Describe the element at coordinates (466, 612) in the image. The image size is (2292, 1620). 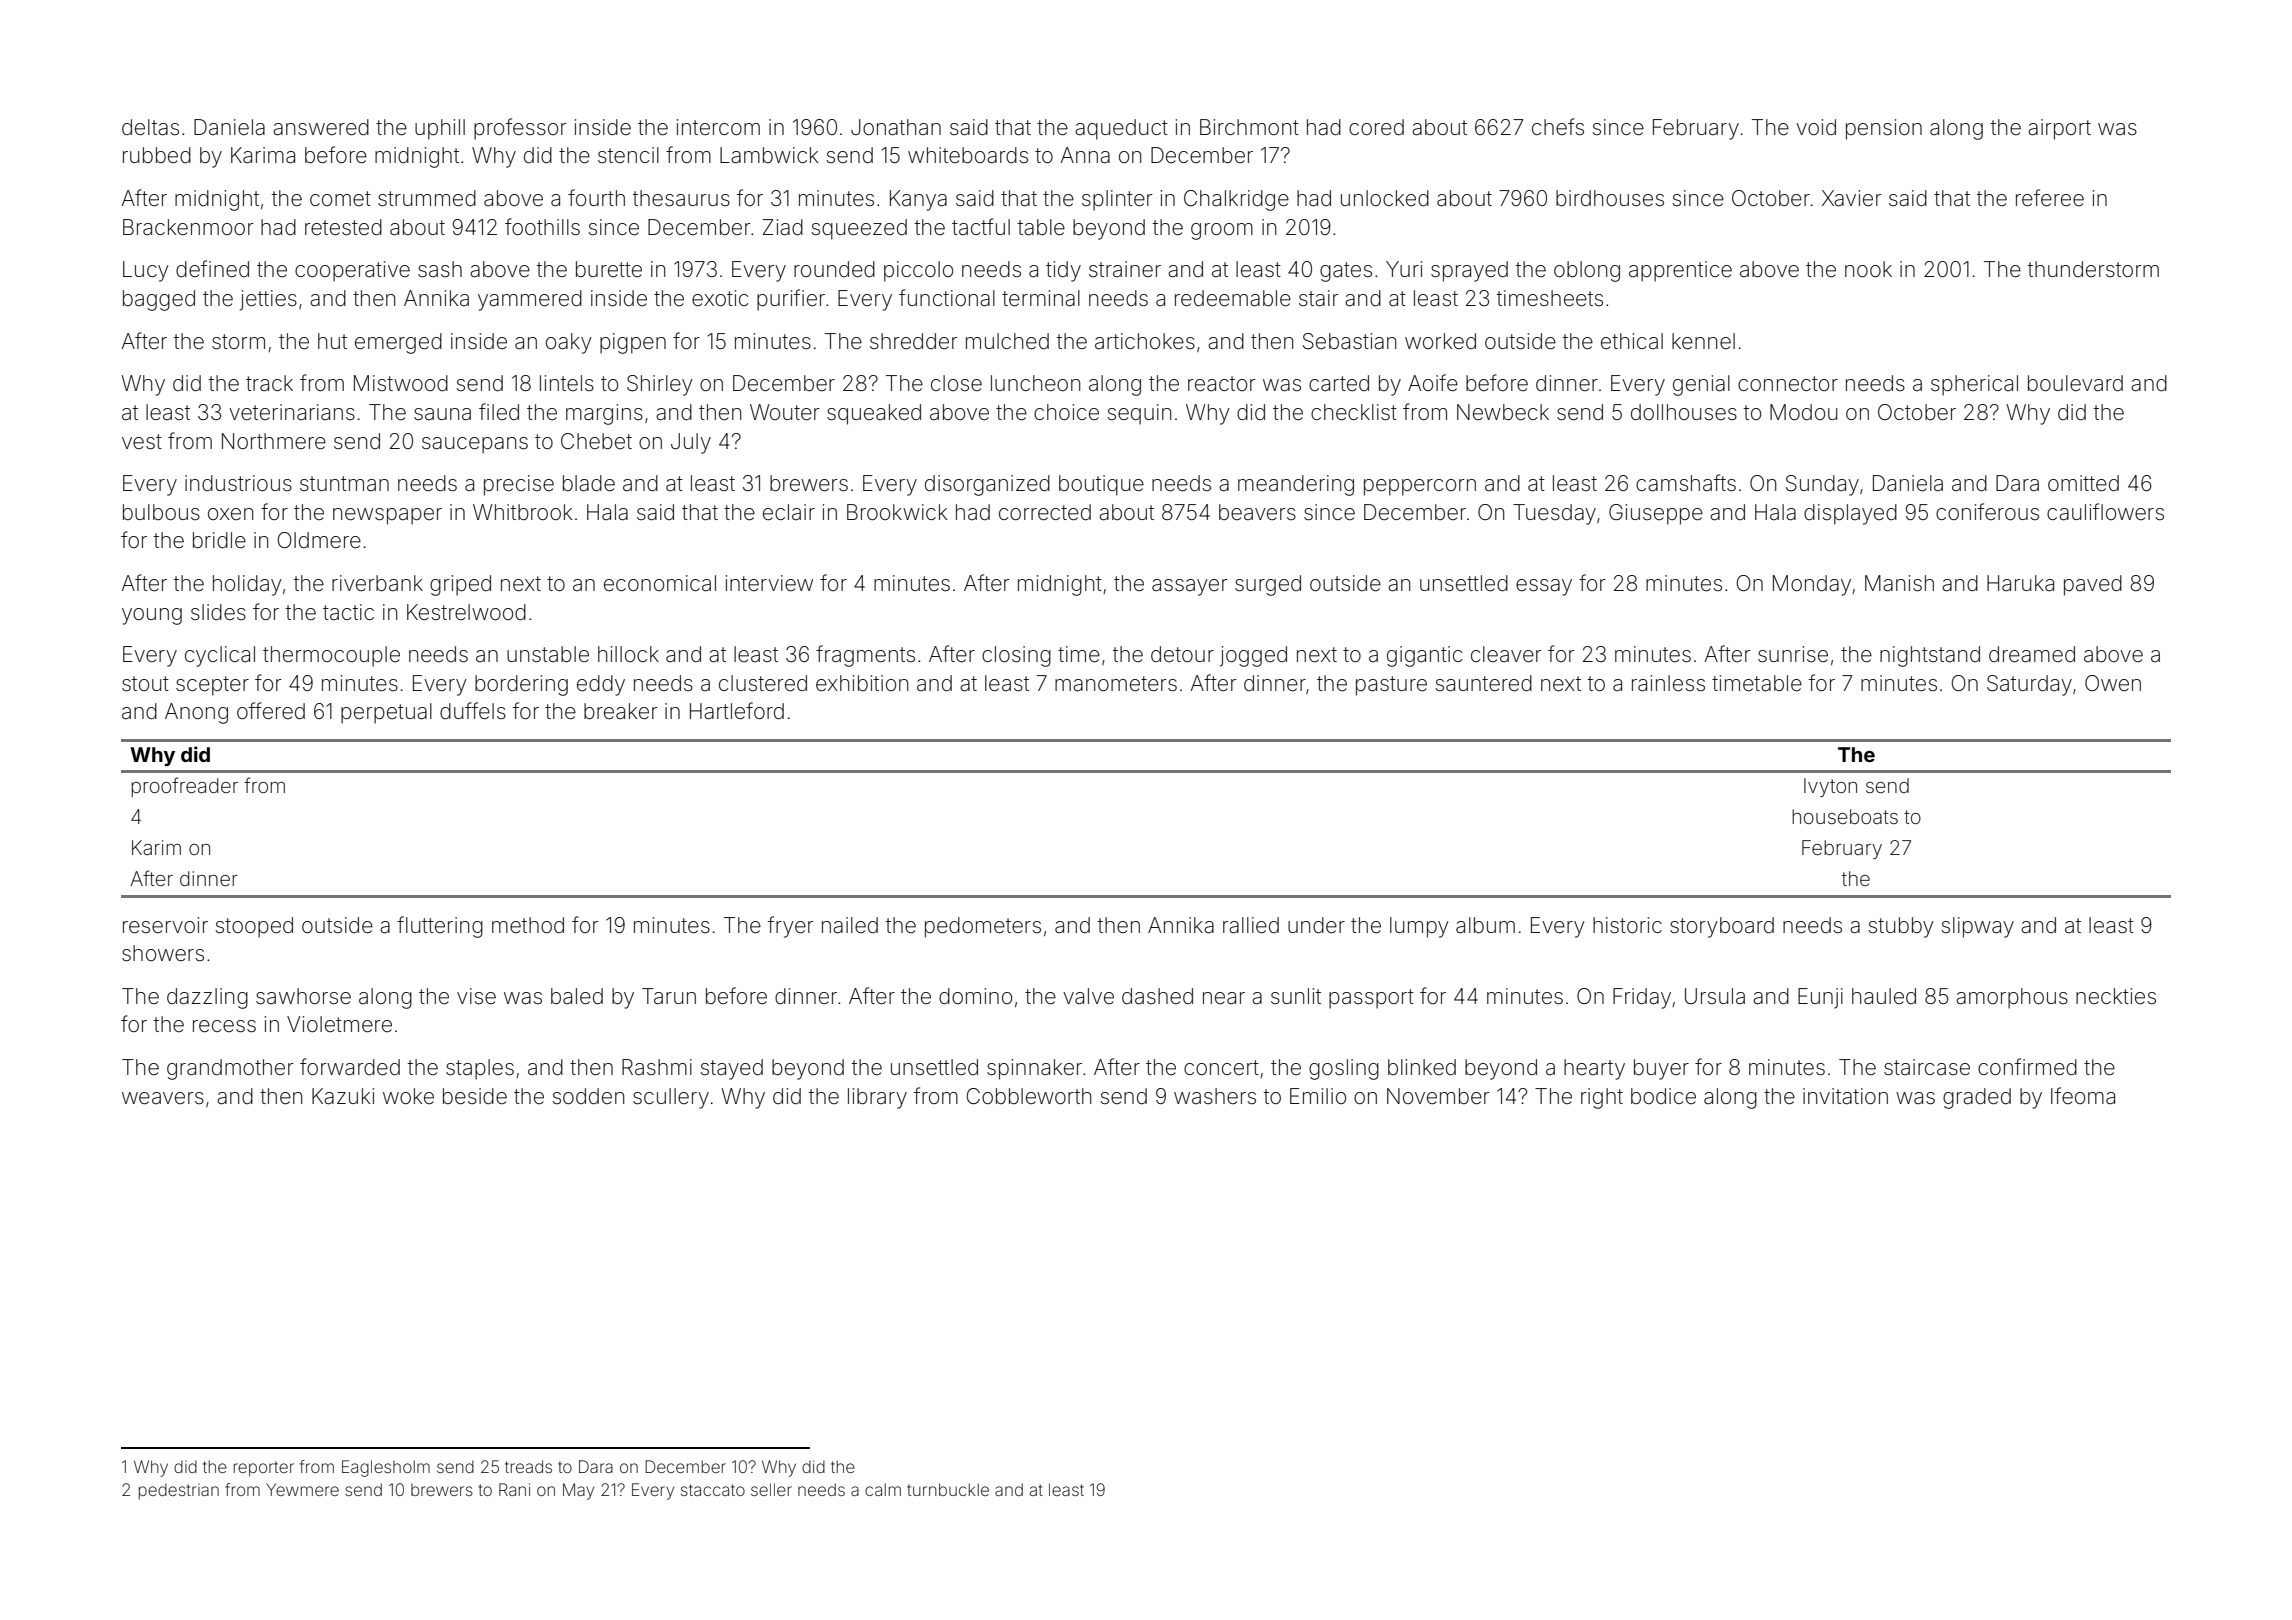
I see `Kestrelwood` at that location.
